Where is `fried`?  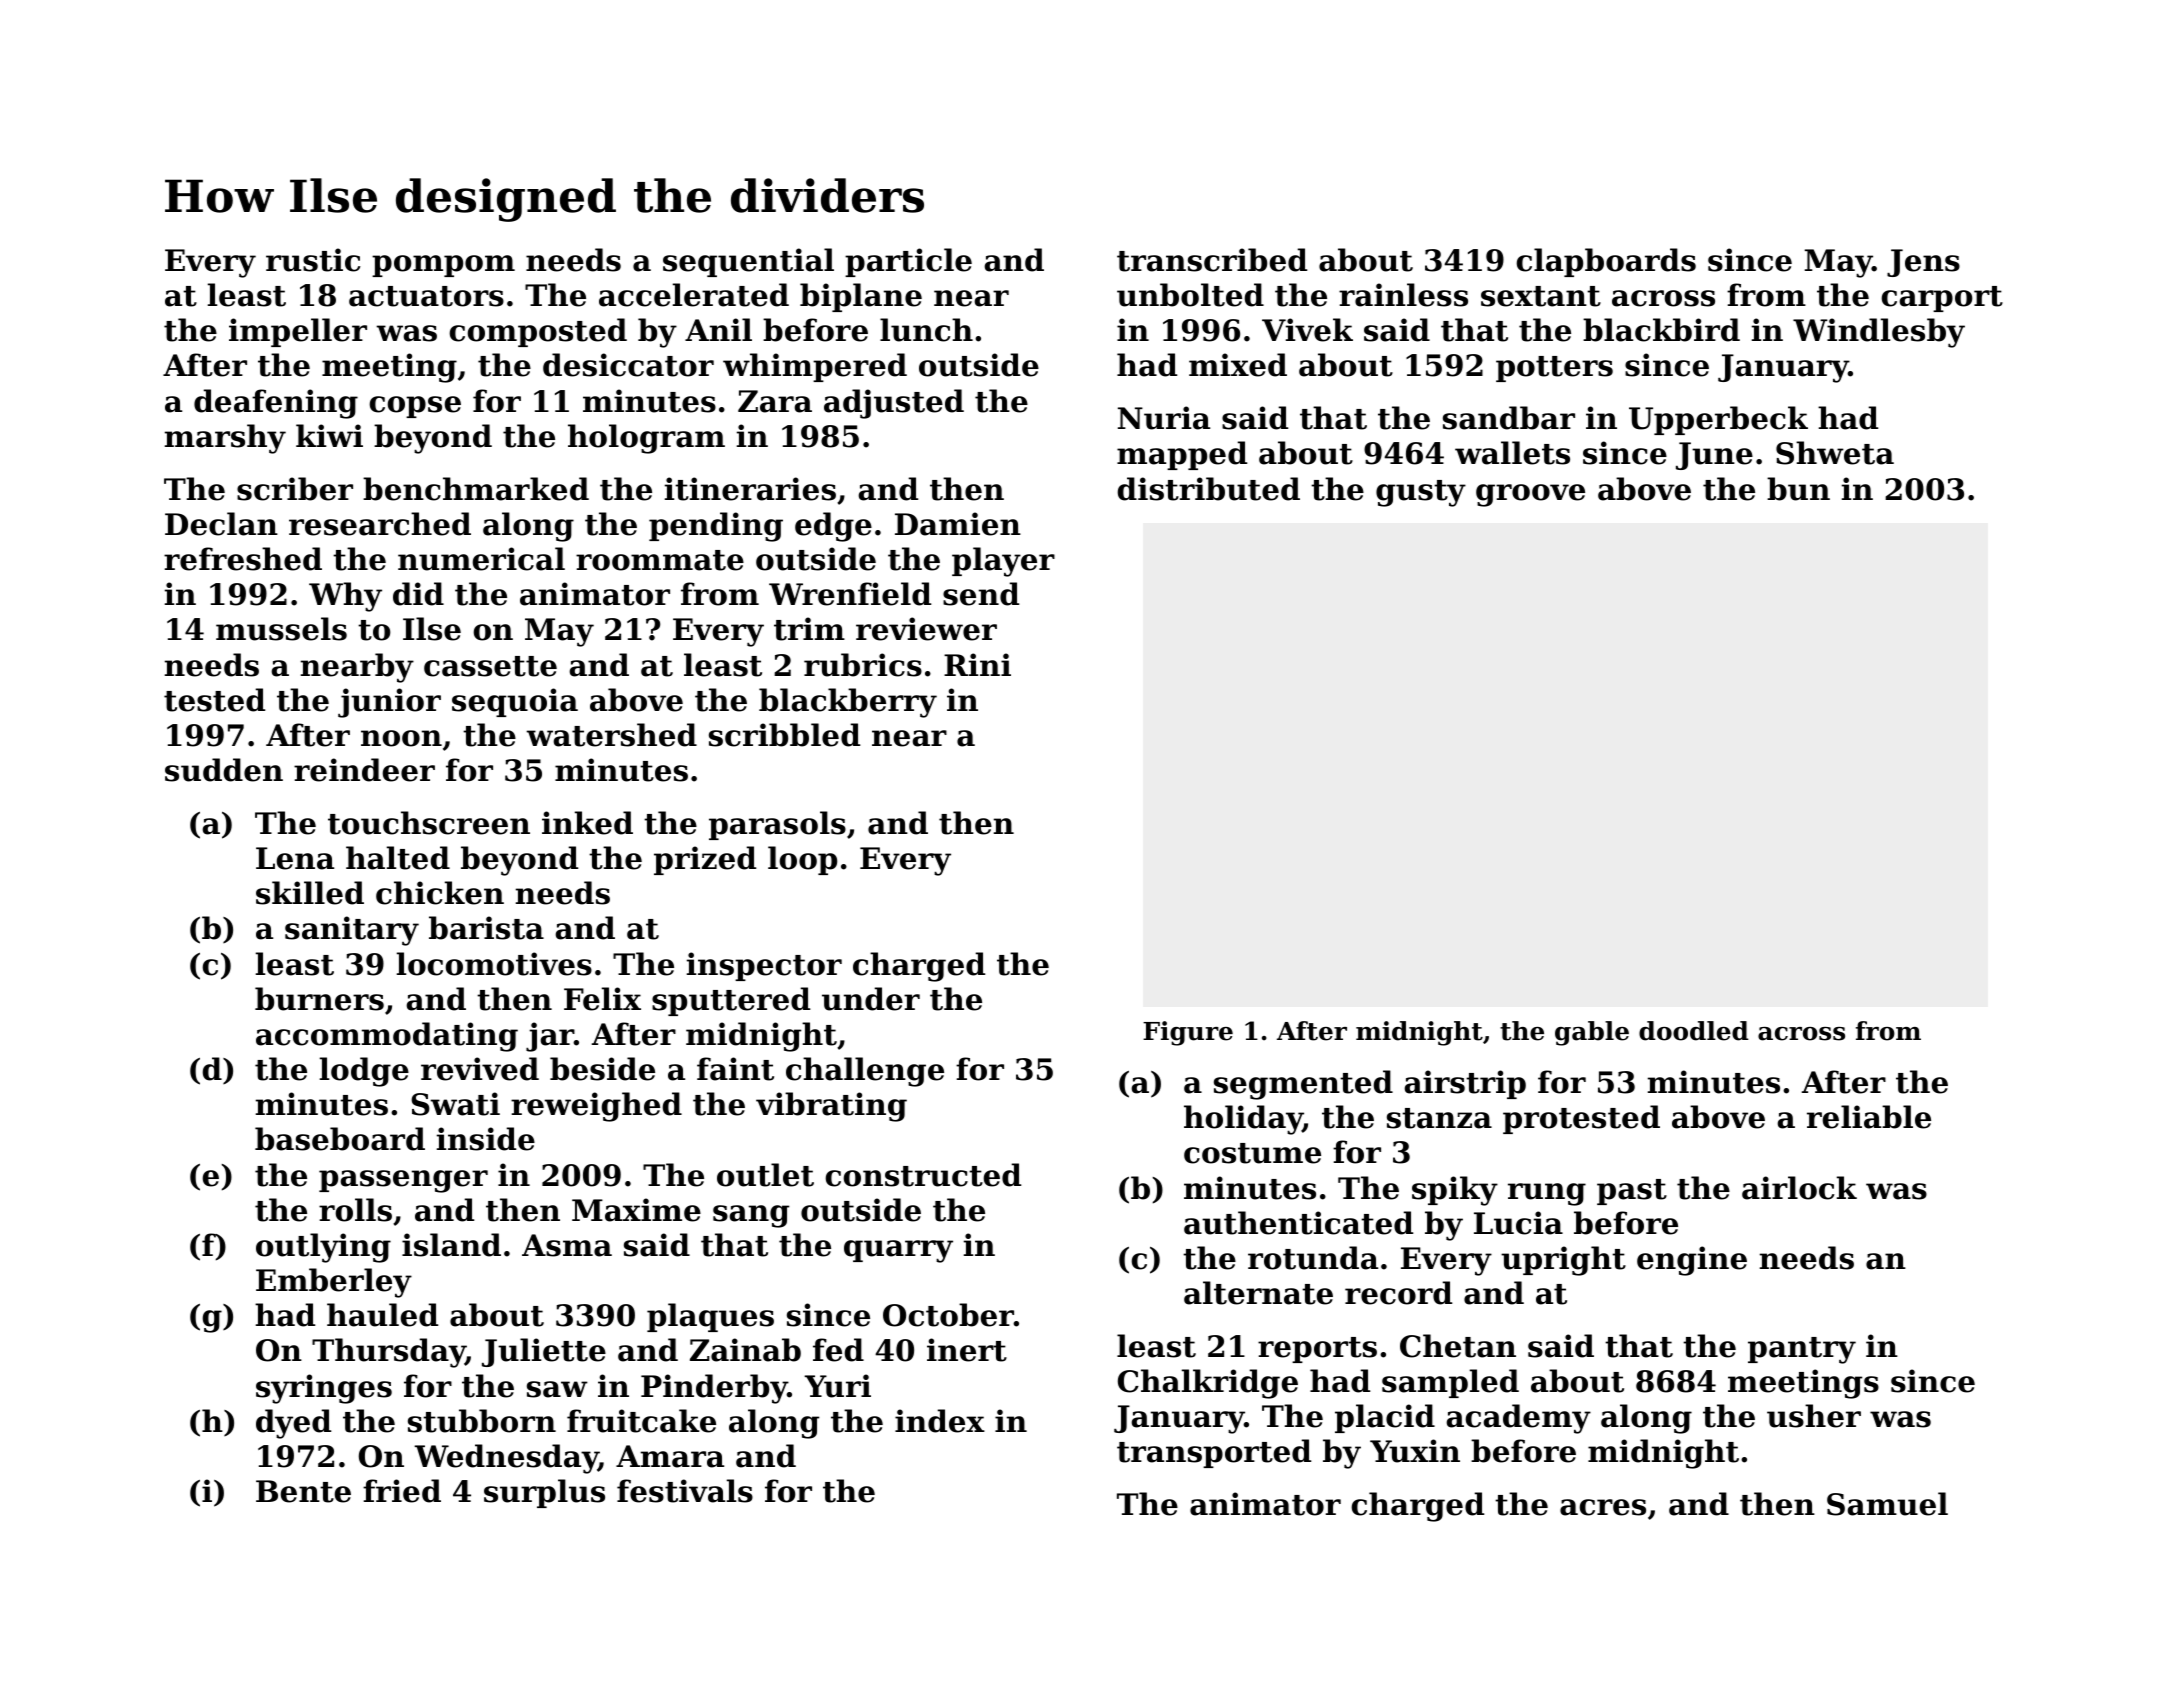
fried is located at coordinates (402, 1491).
